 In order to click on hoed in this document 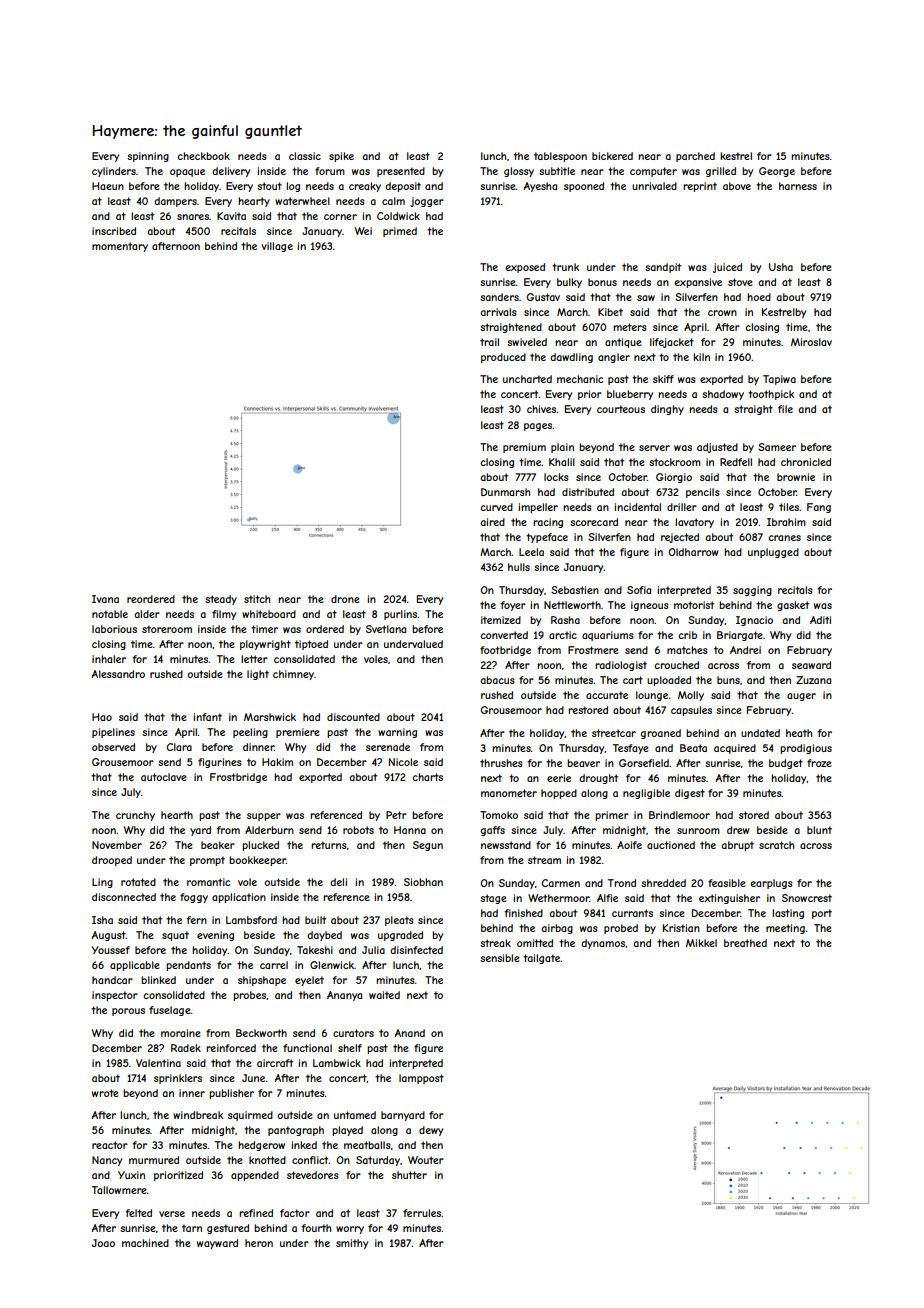, I will do `click(759, 297)`.
